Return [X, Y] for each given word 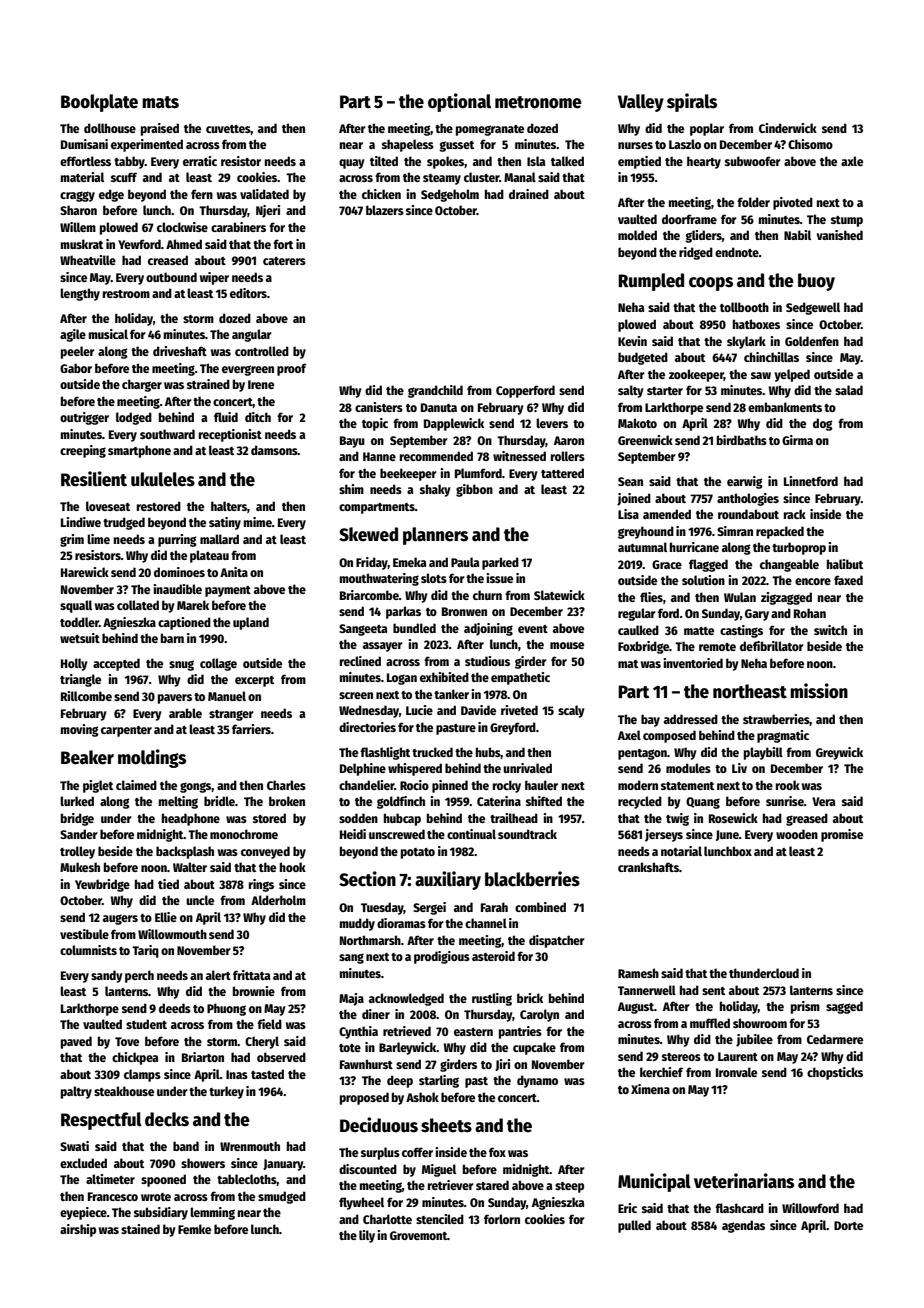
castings [741, 631]
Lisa [628, 514]
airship [78, 1230]
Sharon [78, 210]
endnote [737, 252]
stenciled [440, 1219]
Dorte [848, 1225]
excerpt [254, 681]
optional [459, 102]
